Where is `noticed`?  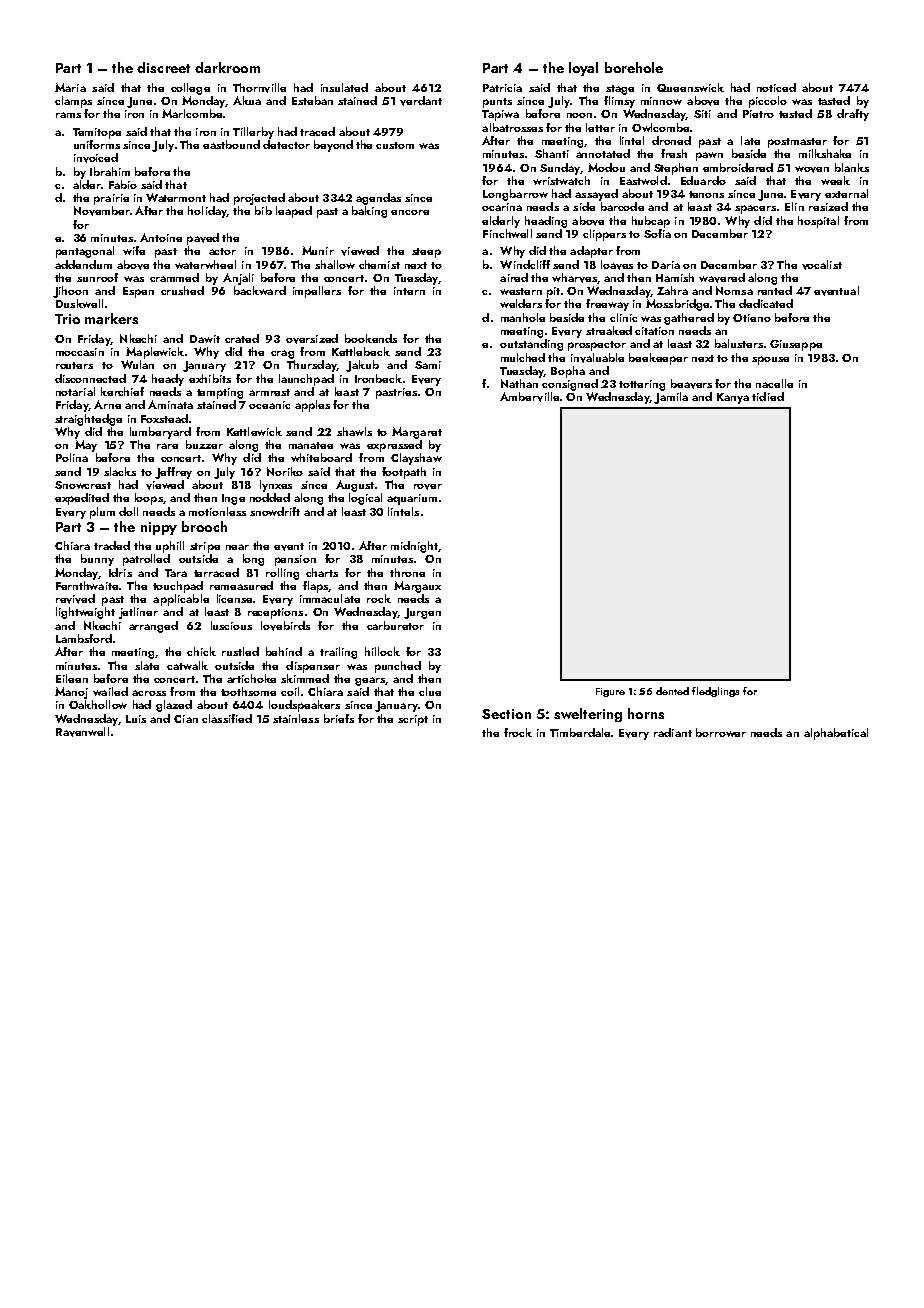
noticed is located at coordinates (776, 87).
